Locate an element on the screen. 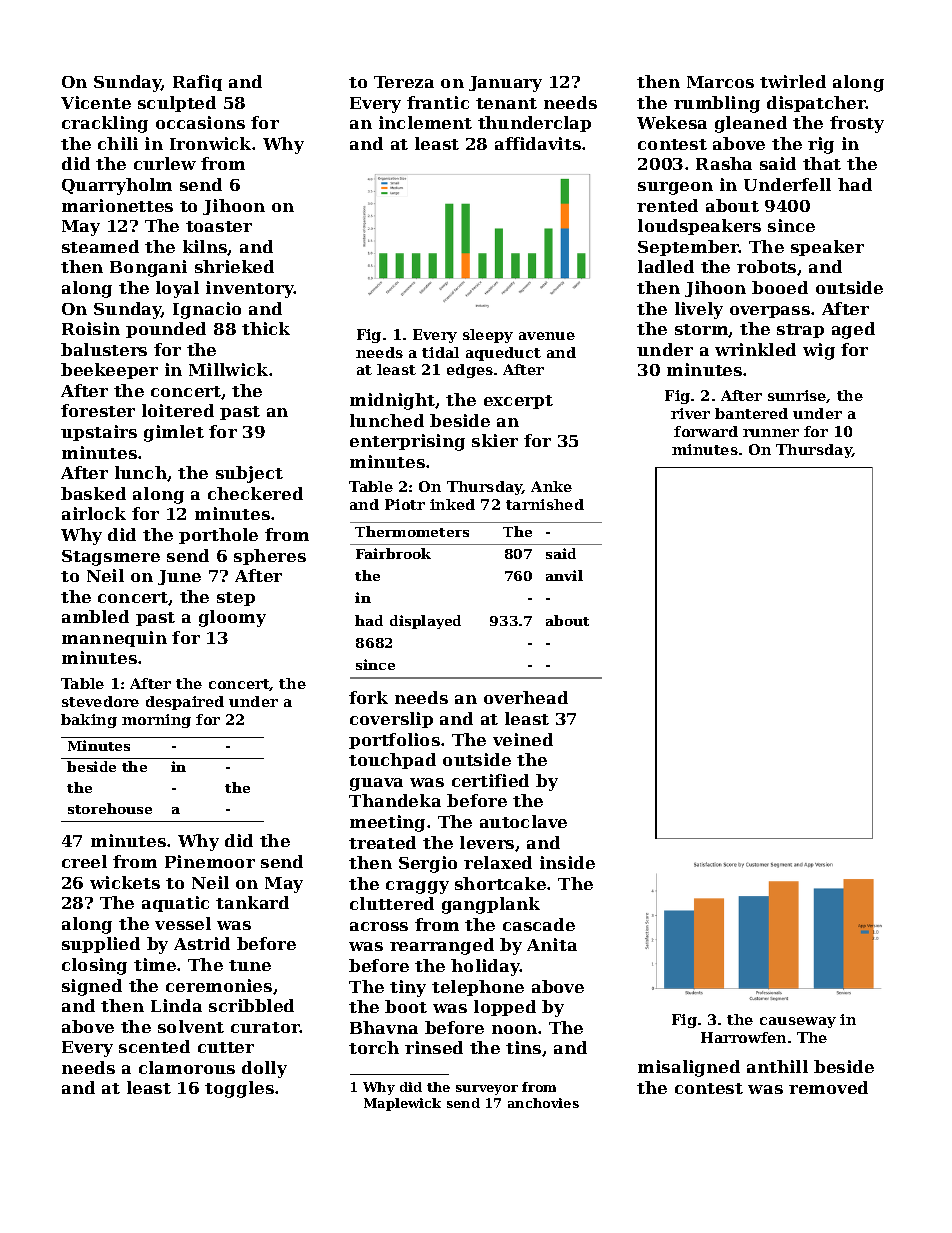  certified is located at coordinates (490, 780).
